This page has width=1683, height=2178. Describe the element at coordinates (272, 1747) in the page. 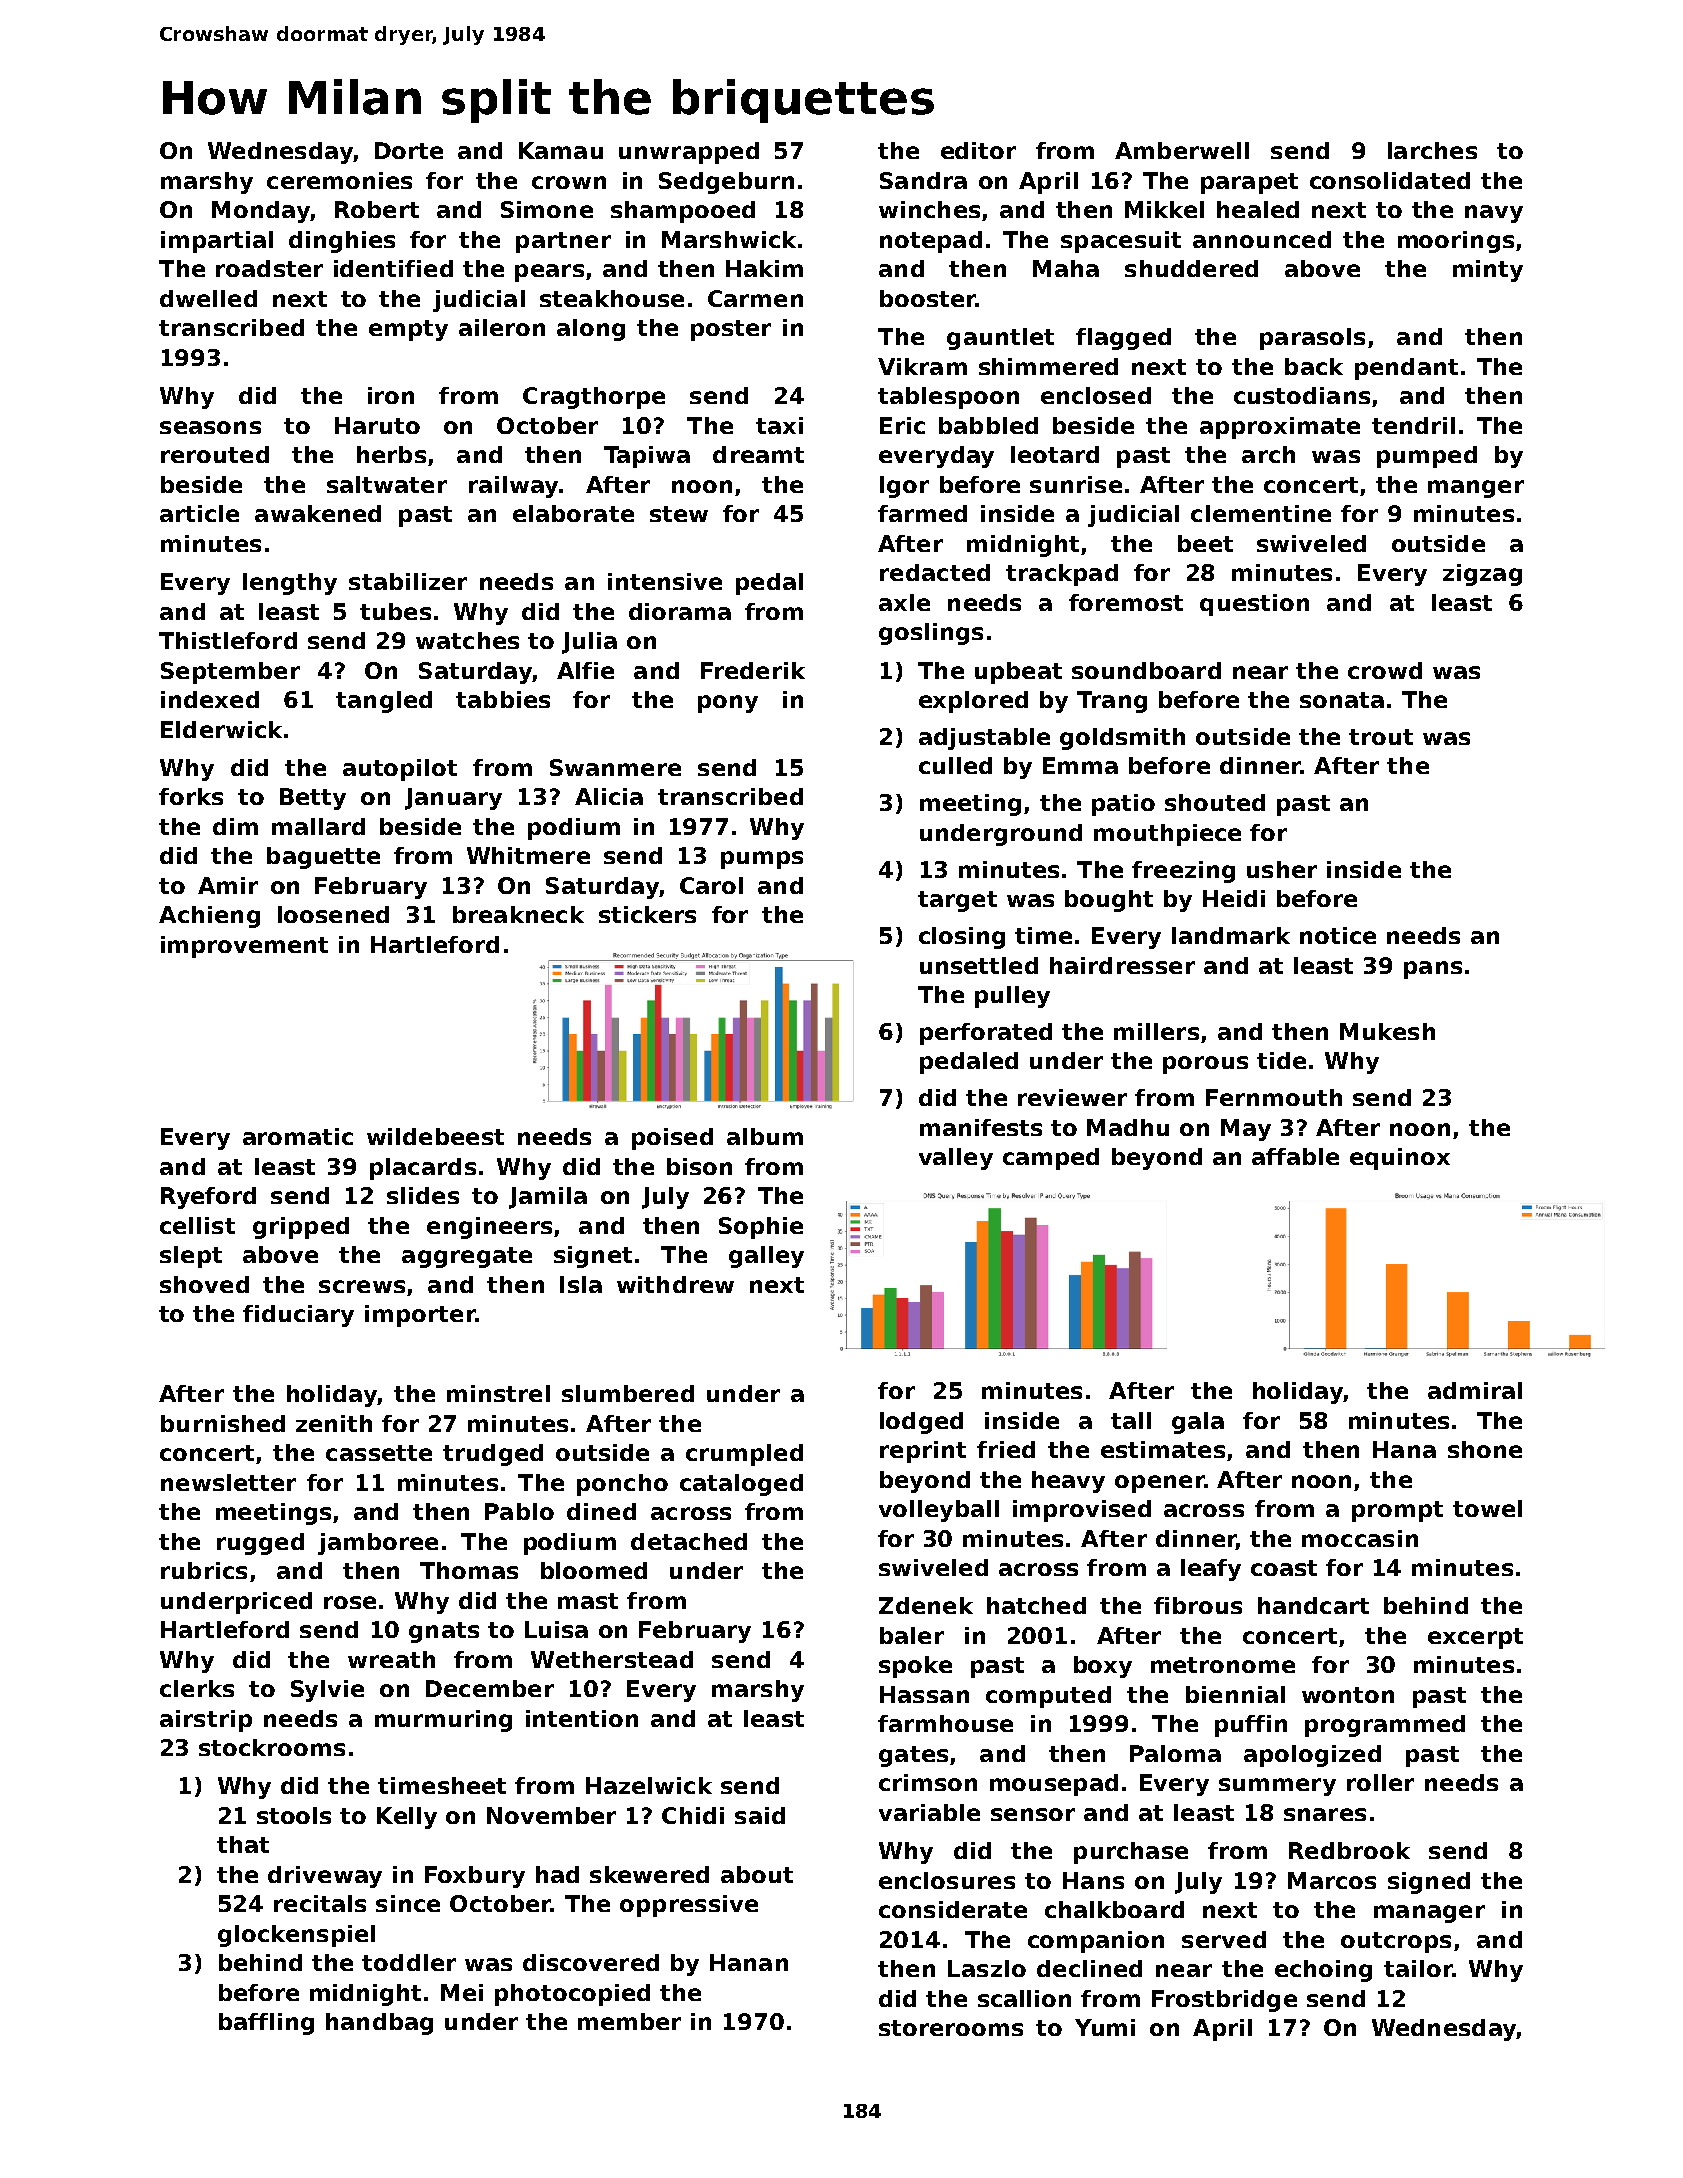

I see `stockrooms` at that location.
